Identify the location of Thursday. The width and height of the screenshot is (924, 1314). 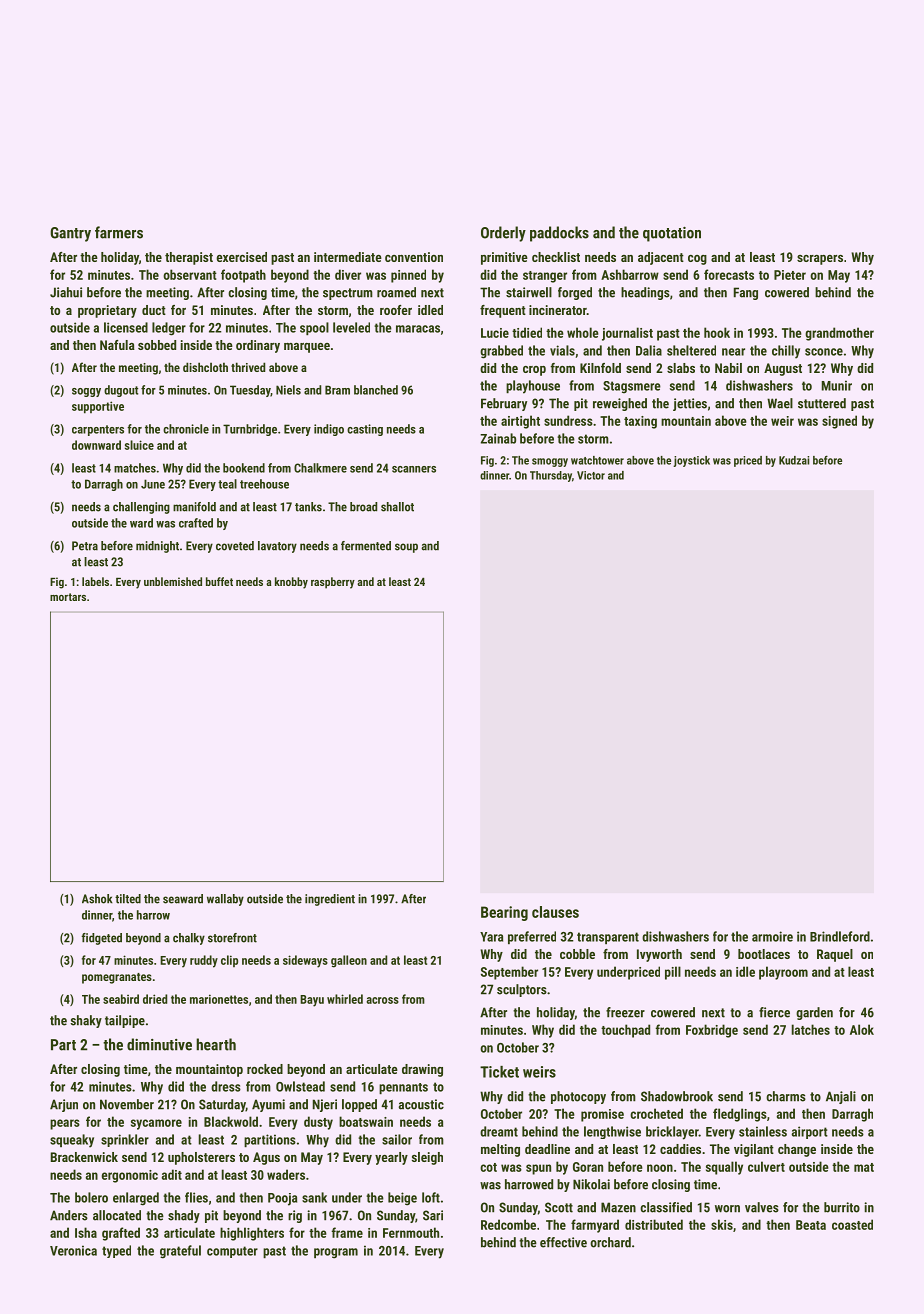
(551, 476).
